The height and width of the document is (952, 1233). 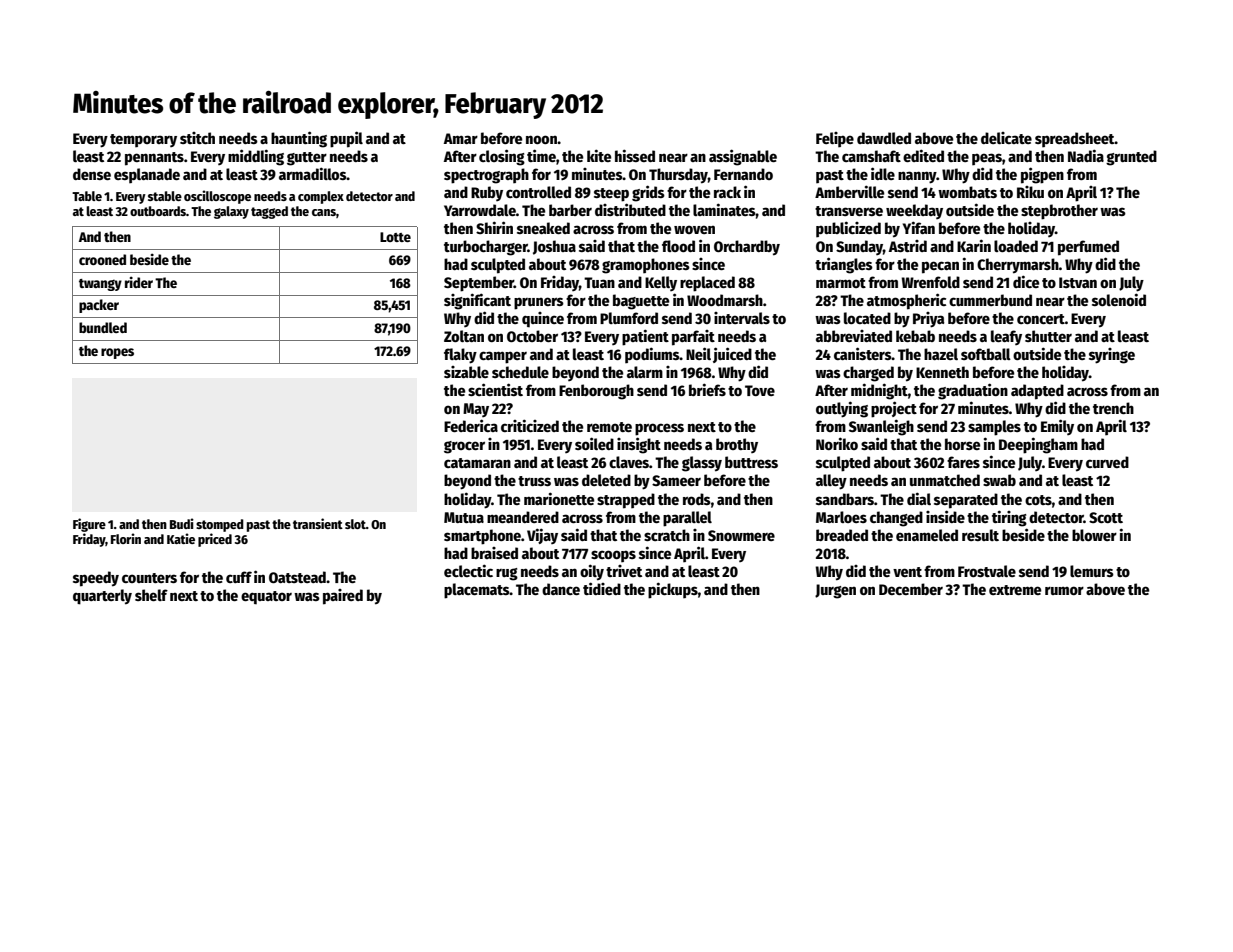 What do you see at coordinates (561, 589) in the document?
I see `dance` at bounding box center [561, 589].
